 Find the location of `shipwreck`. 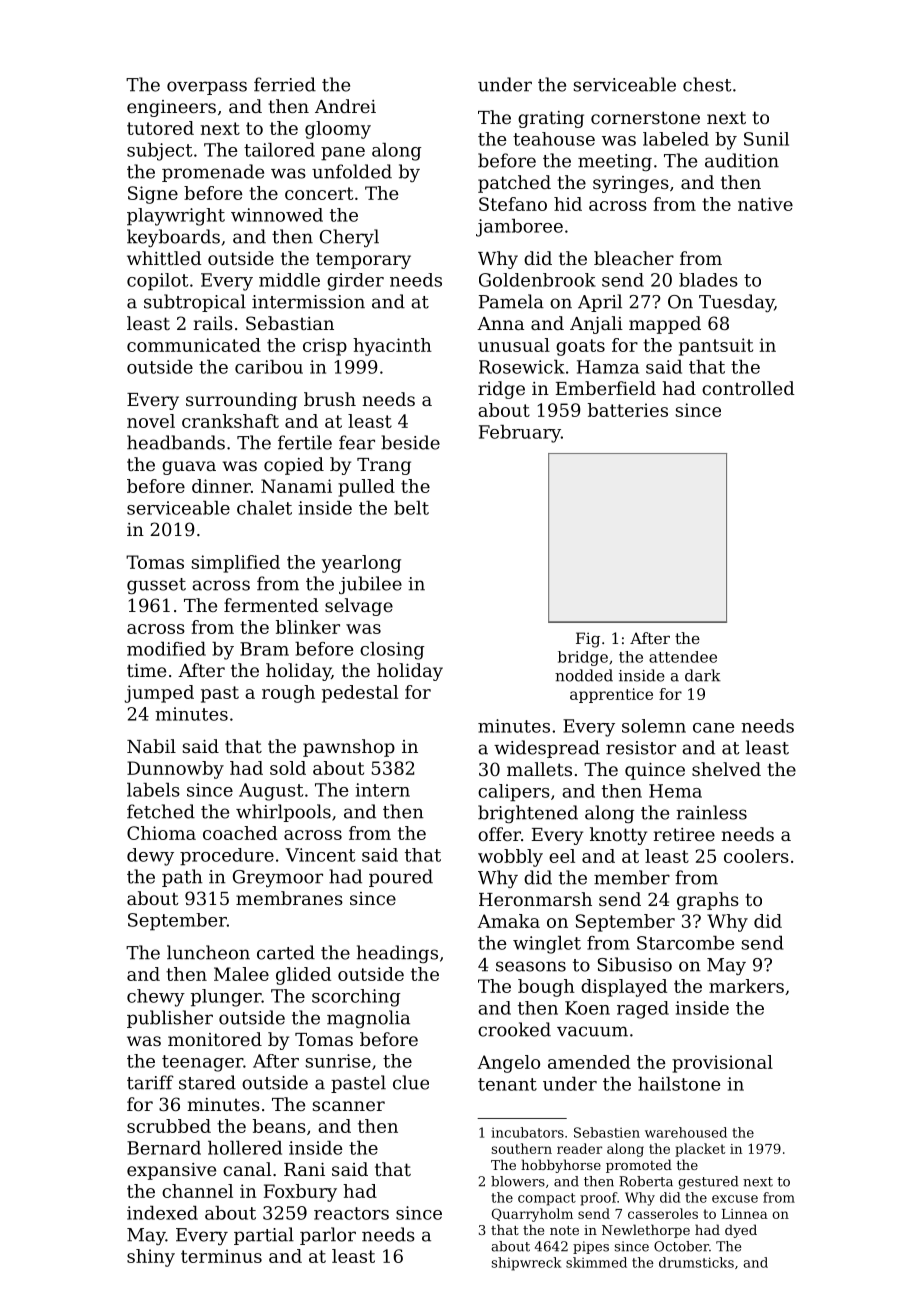

shipwreck is located at coordinates (527, 1264).
